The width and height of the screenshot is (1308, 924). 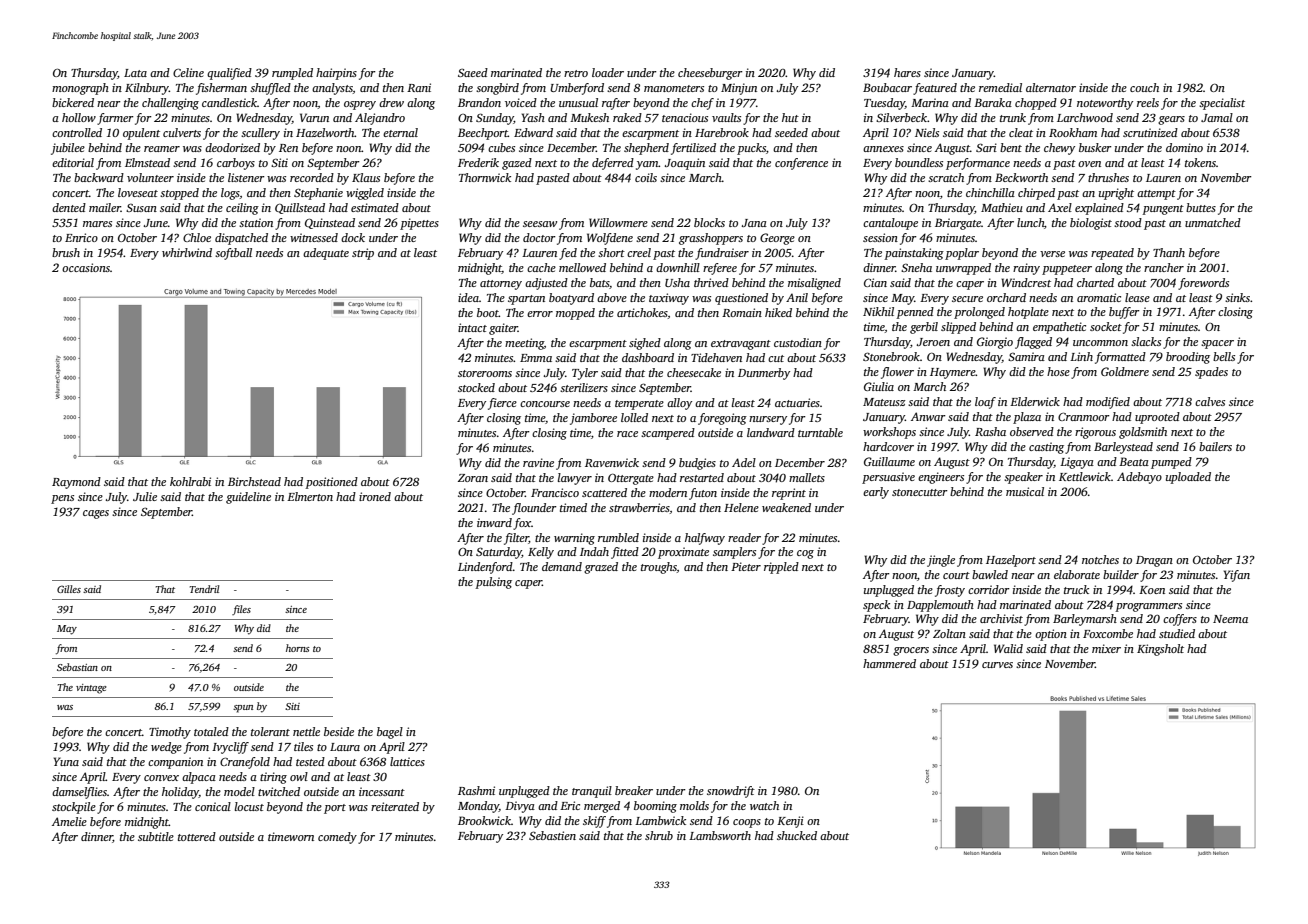 What do you see at coordinates (1188, 478) in the screenshot?
I see `uploaded` at bounding box center [1188, 478].
